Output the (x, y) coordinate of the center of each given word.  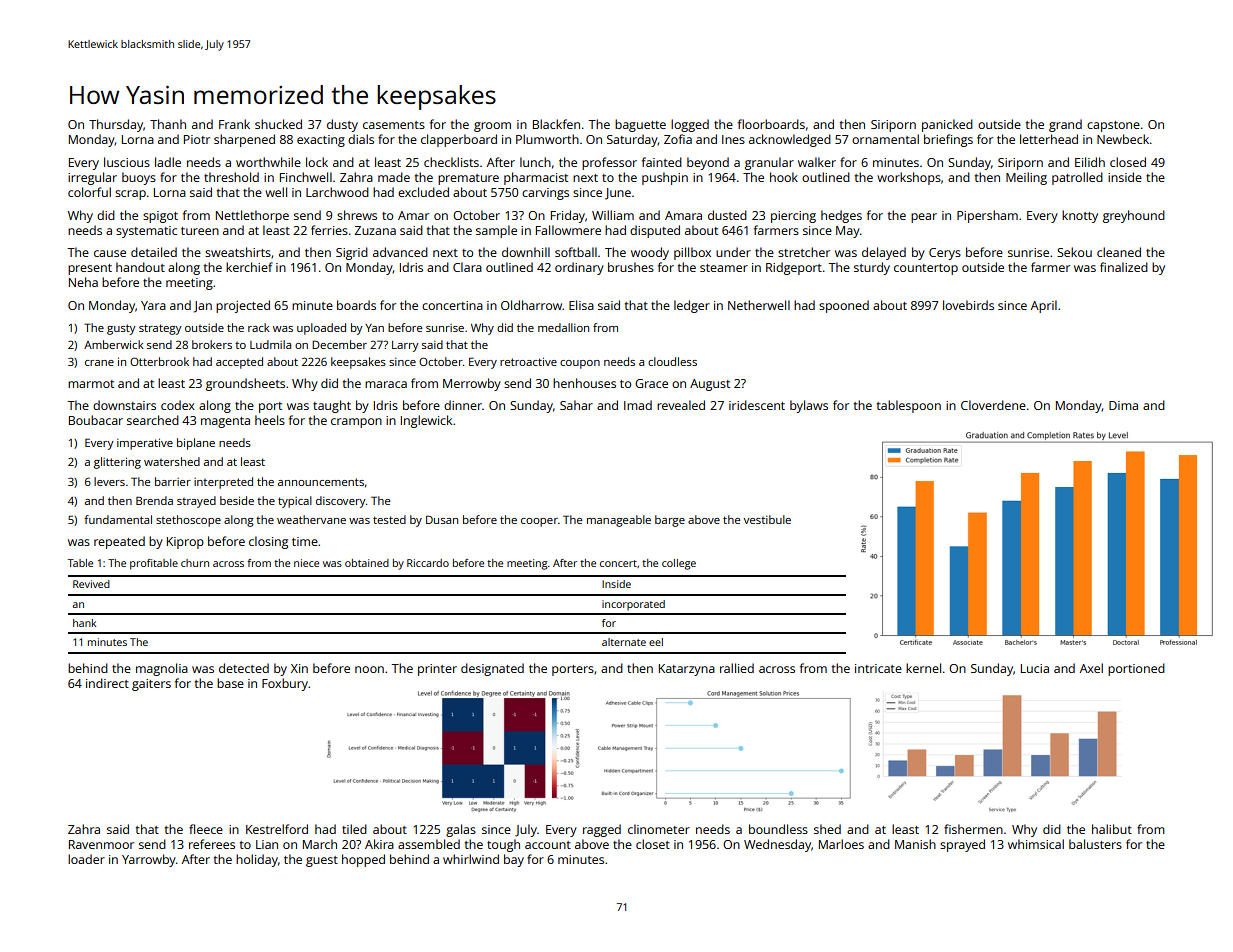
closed (1128, 162)
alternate (624, 642)
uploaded (321, 329)
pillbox (692, 253)
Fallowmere (568, 230)
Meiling (1026, 178)
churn (195, 563)
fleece (206, 829)
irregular (92, 178)
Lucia (1035, 668)
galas (461, 830)
